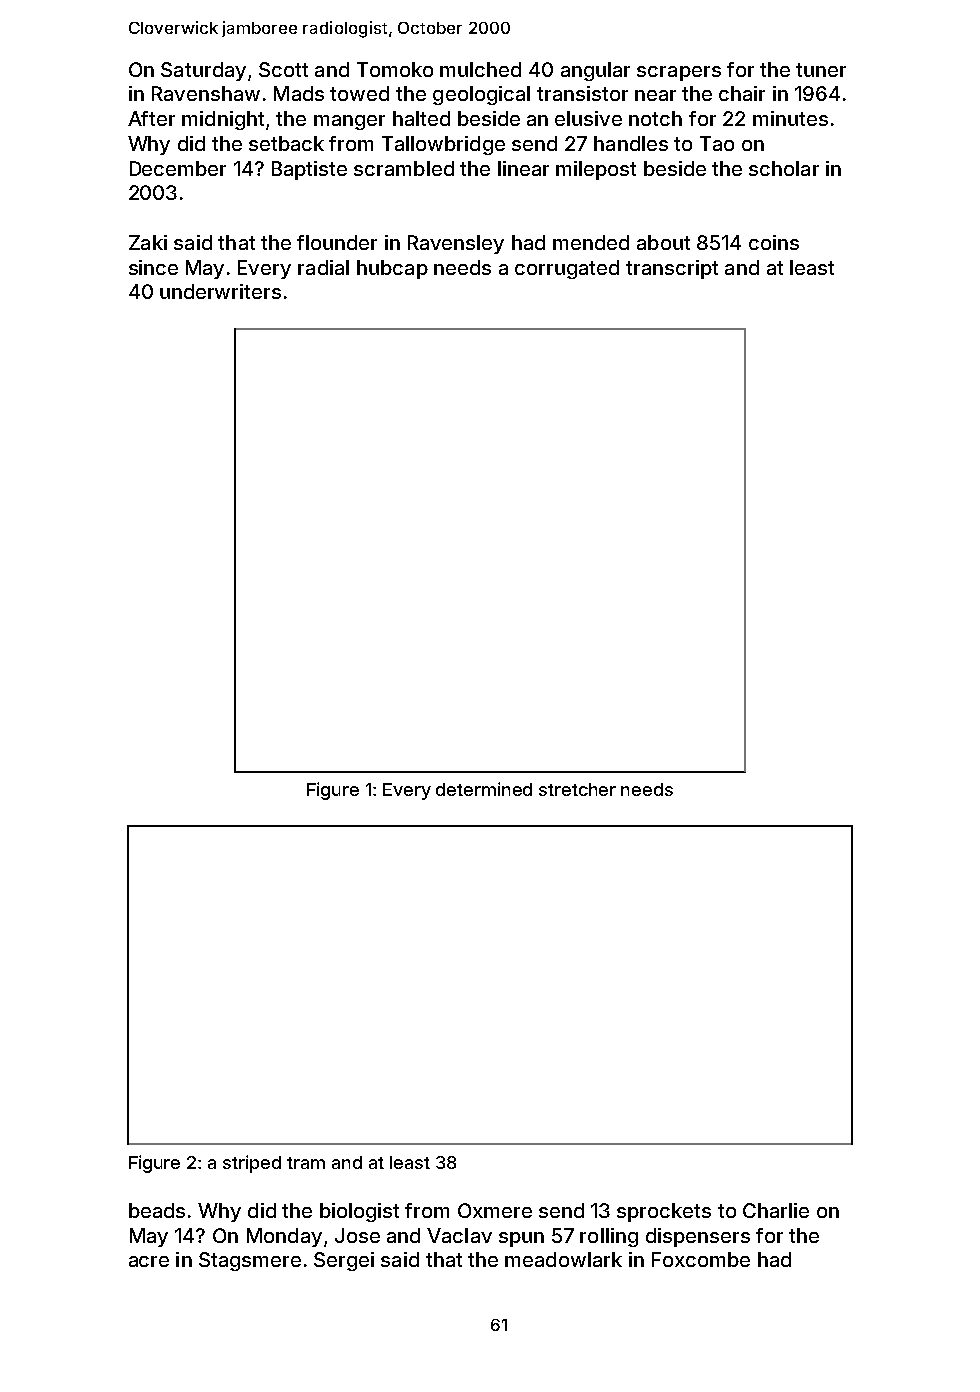 This image has height=1392, width=980. Describe the element at coordinates (206, 93) in the image. I see `Ravenshaw` at that location.
